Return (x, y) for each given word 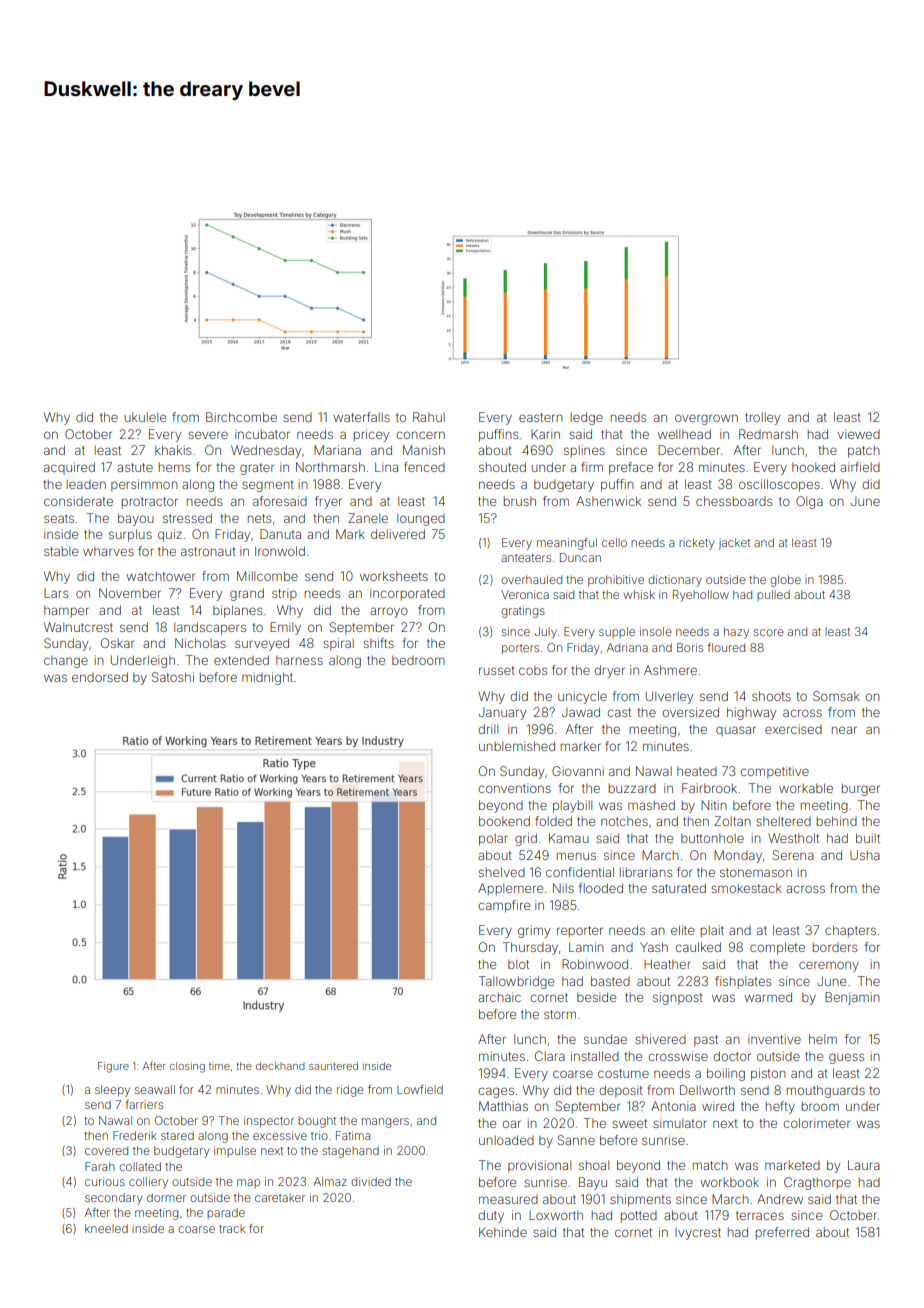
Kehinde (503, 1232)
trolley (762, 418)
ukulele (145, 417)
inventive (774, 1039)
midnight (267, 678)
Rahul (429, 417)
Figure (113, 1067)
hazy (736, 633)
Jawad (581, 712)
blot (518, 964)
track (232, 1228)
